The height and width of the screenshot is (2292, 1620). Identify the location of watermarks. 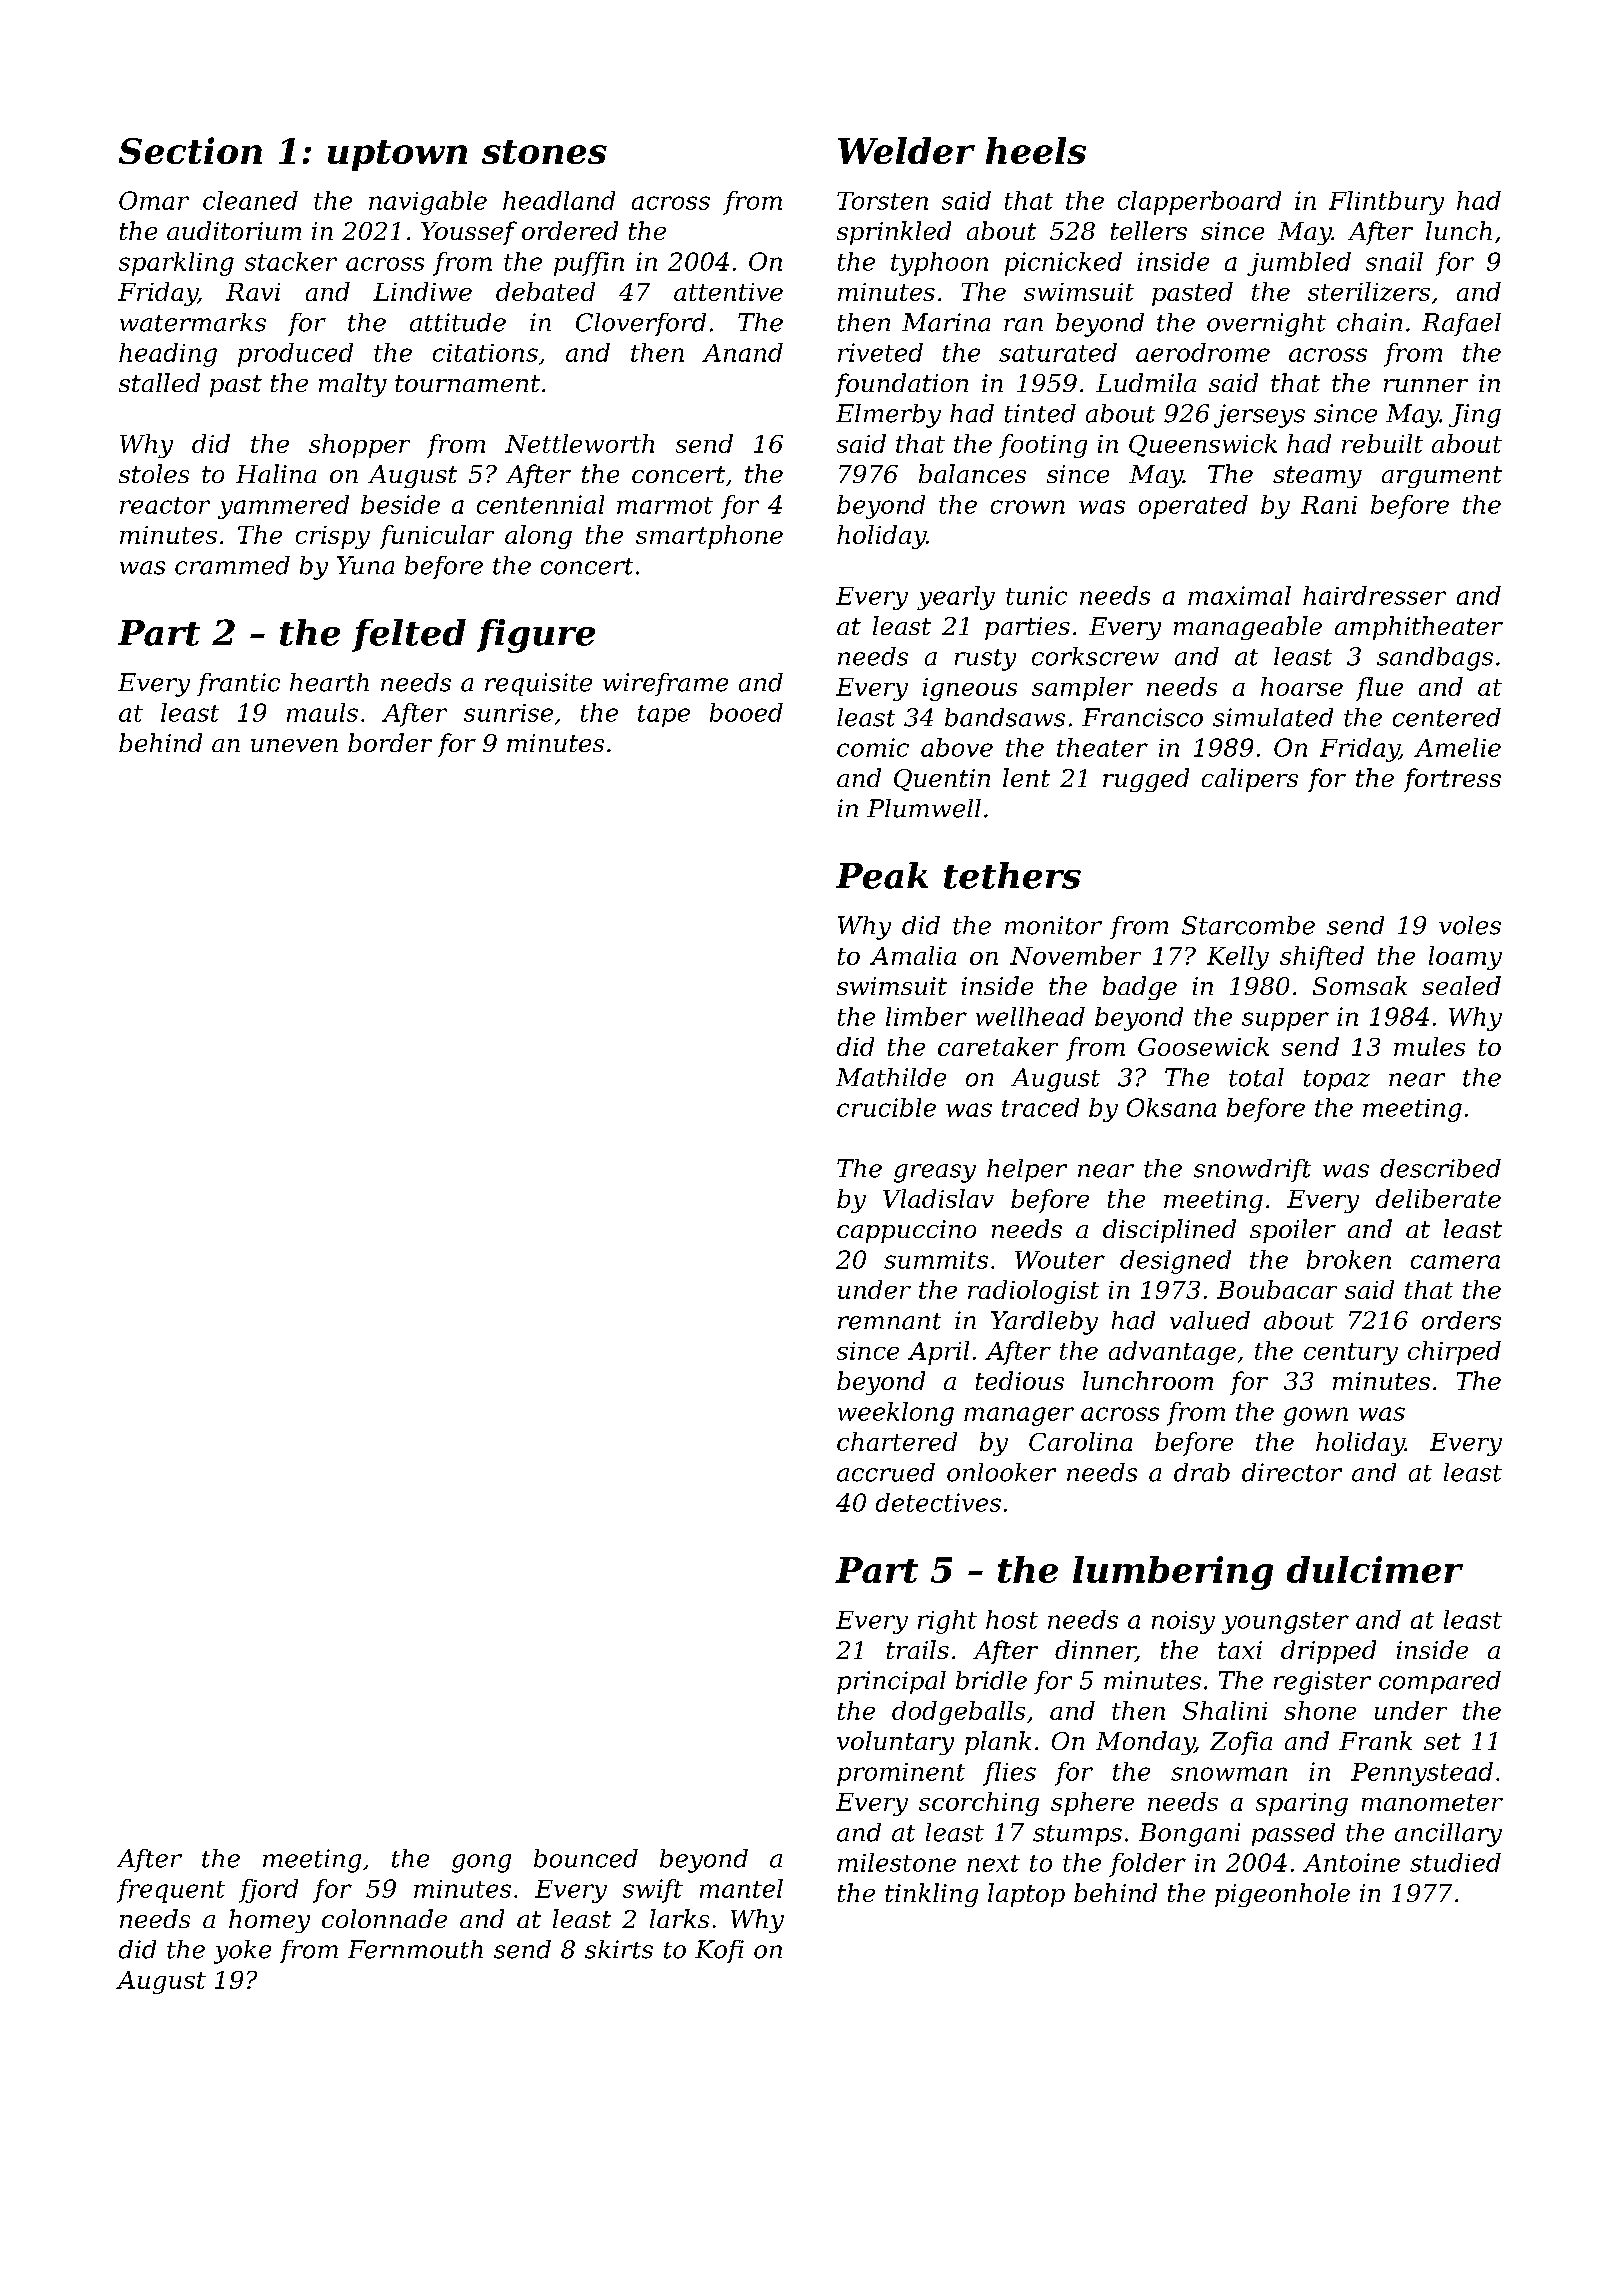
(193, 322).
